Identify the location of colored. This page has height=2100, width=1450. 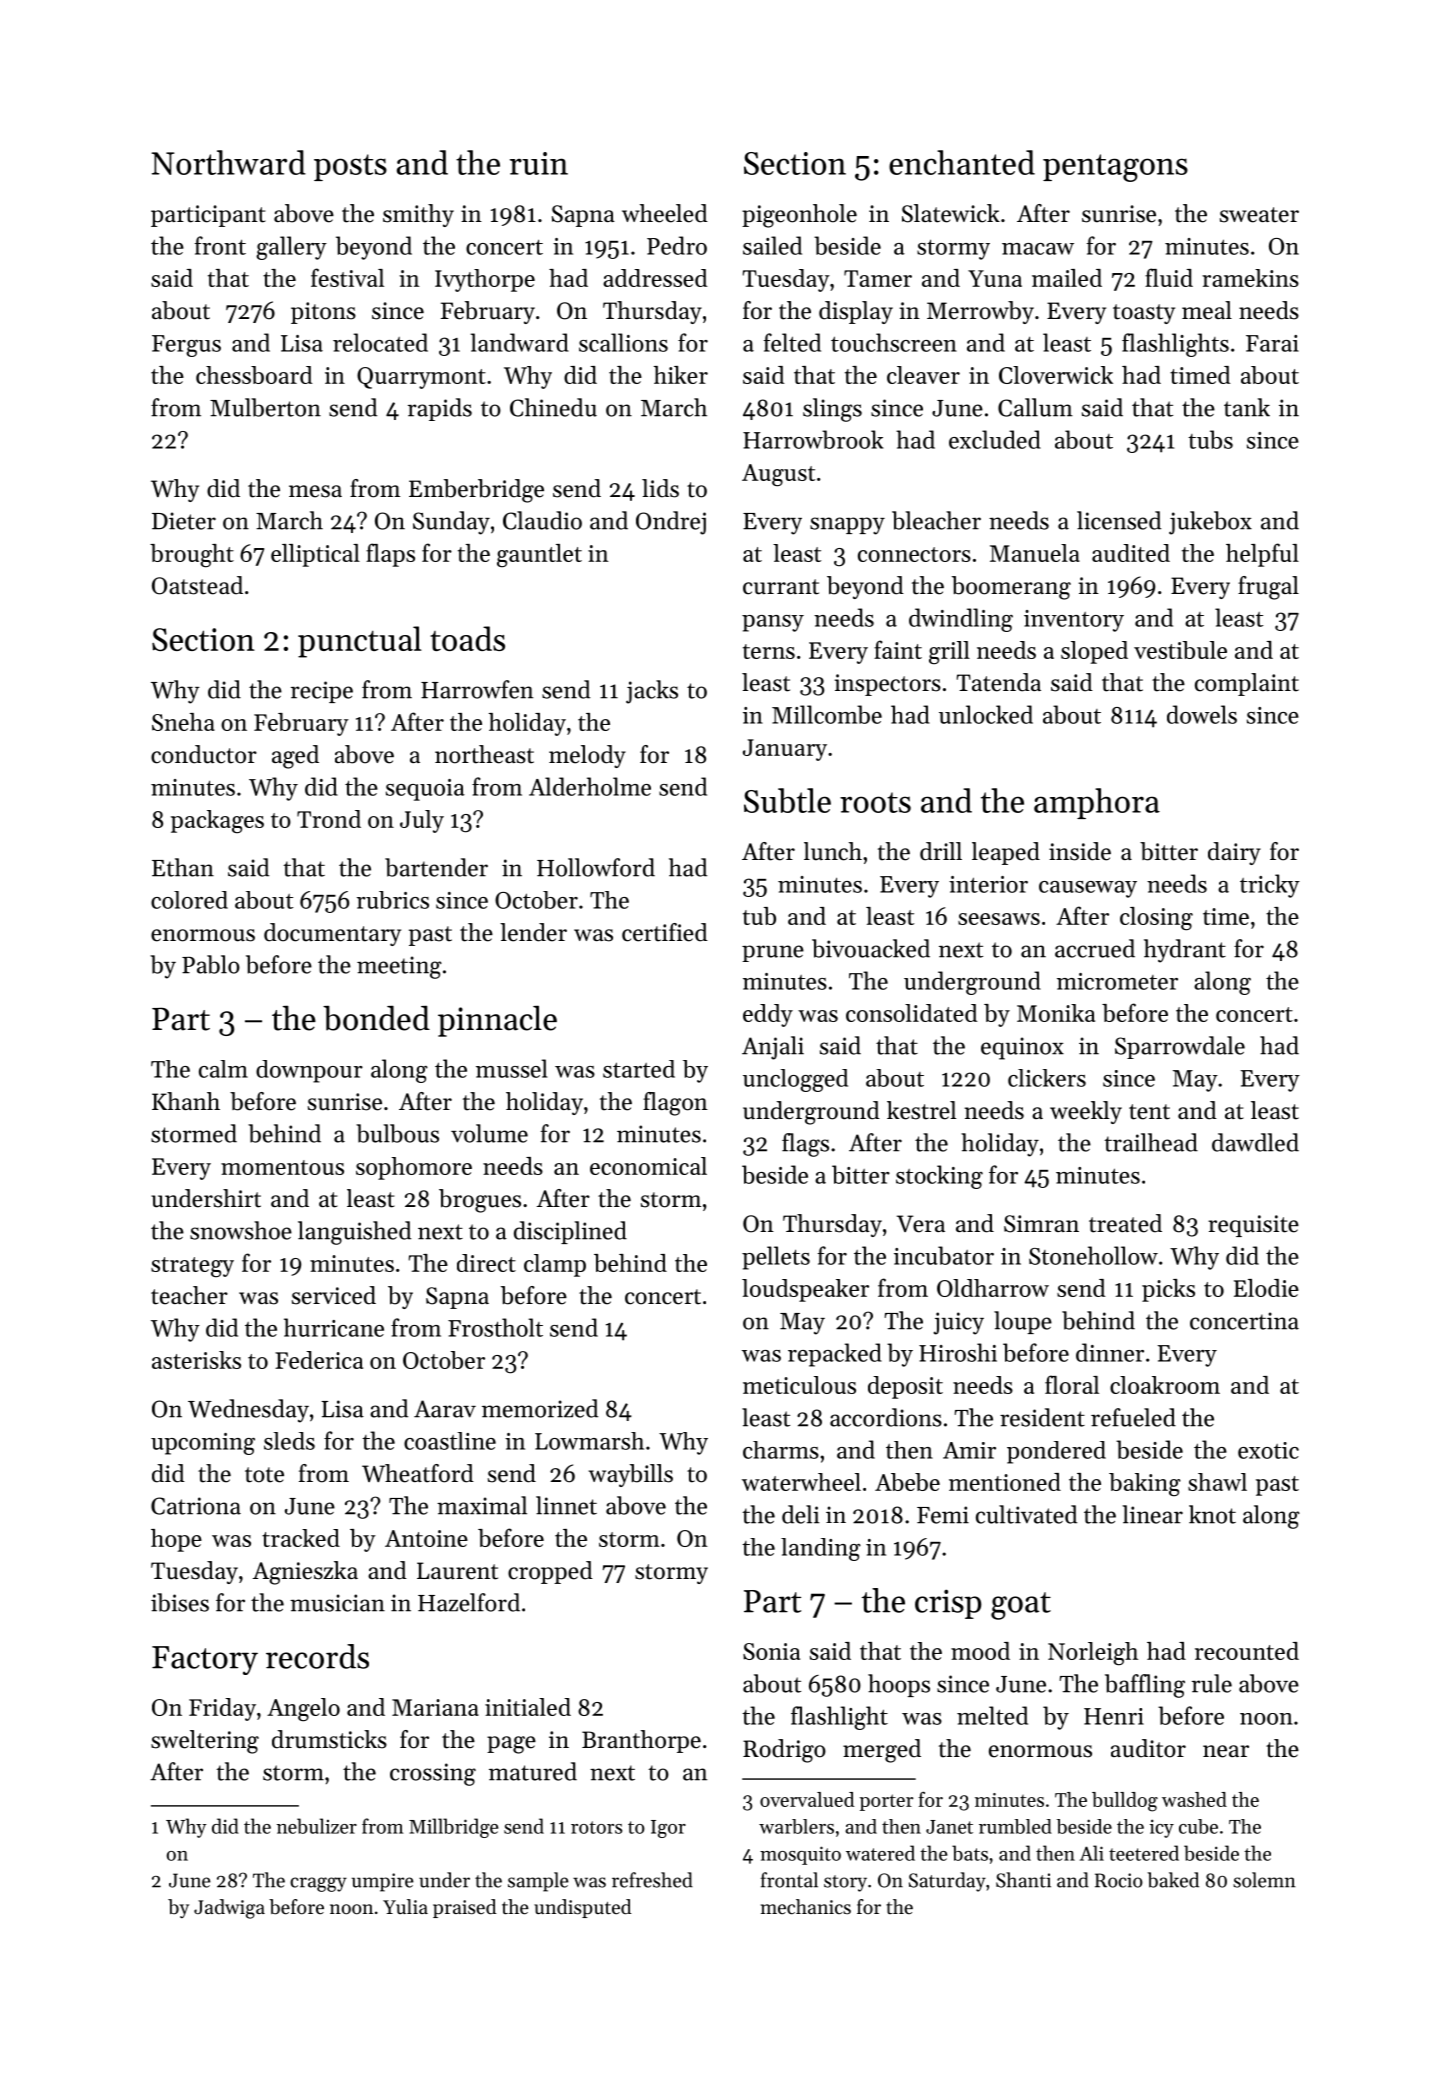
(189, 900).
